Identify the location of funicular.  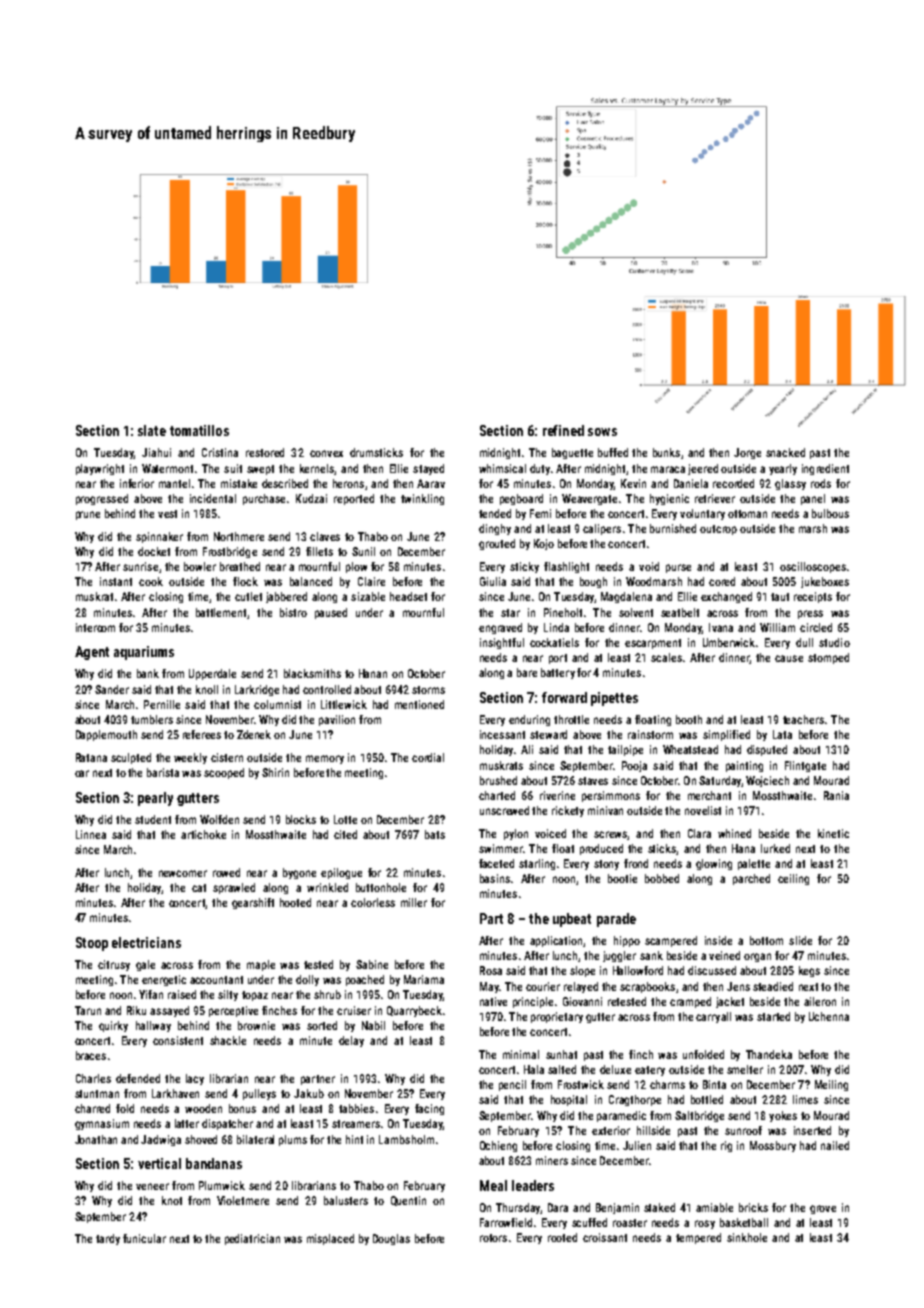
(144, 1238).
